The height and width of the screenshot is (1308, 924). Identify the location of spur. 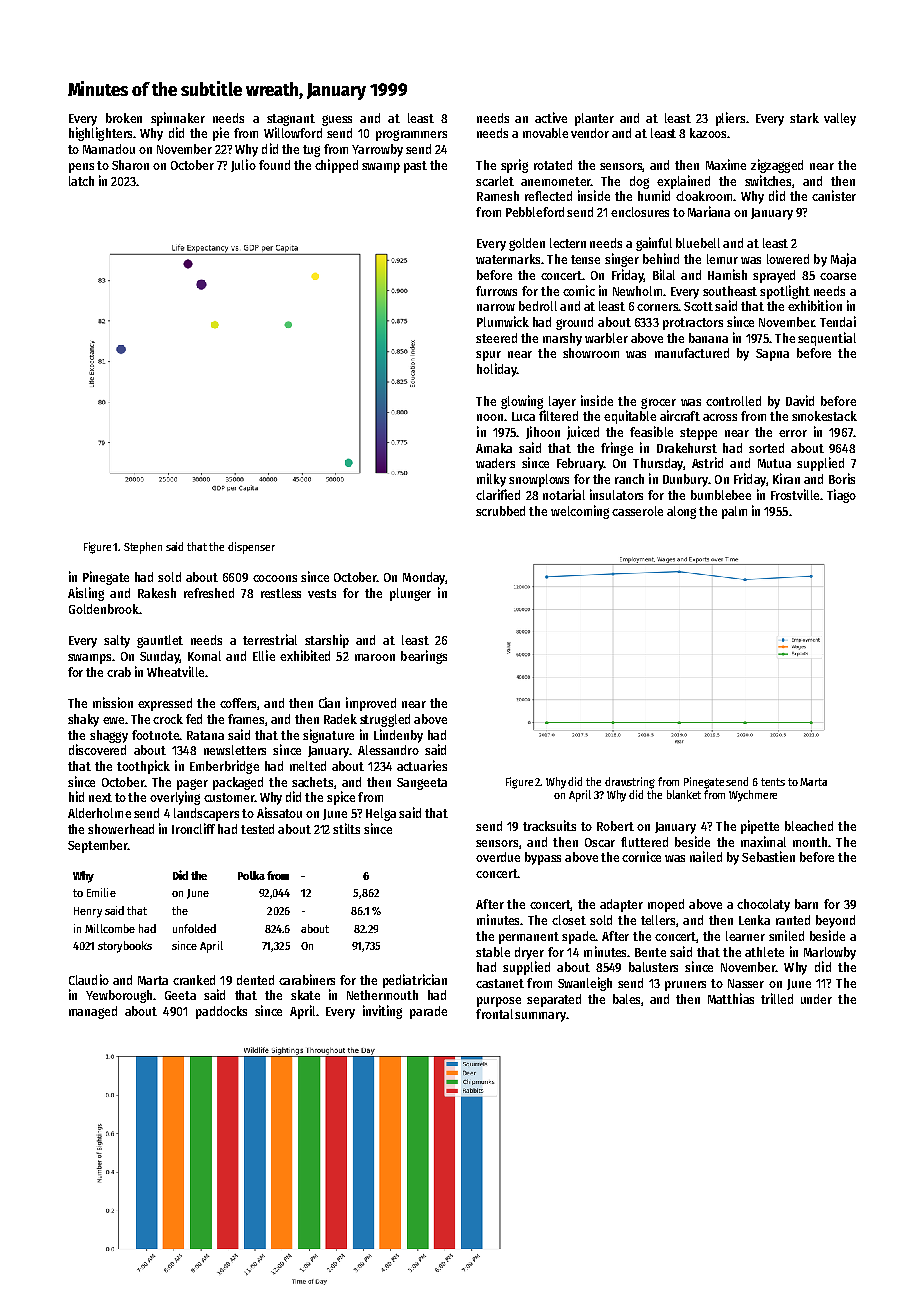
(488, 356).
